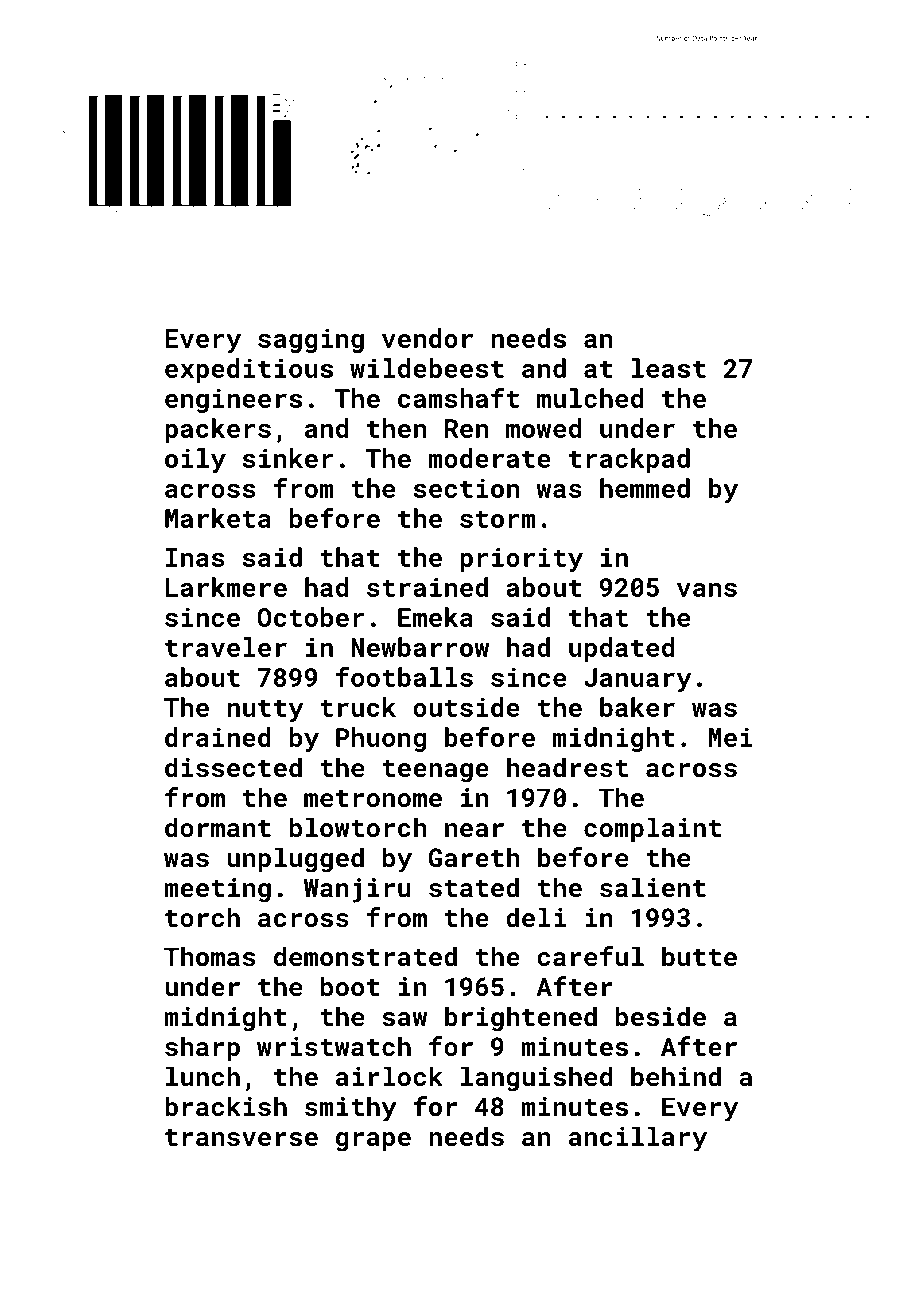 Image resolution: width=924 pixels, height=1311 pixels. I want to click on smithy, so click(351, 1109).
